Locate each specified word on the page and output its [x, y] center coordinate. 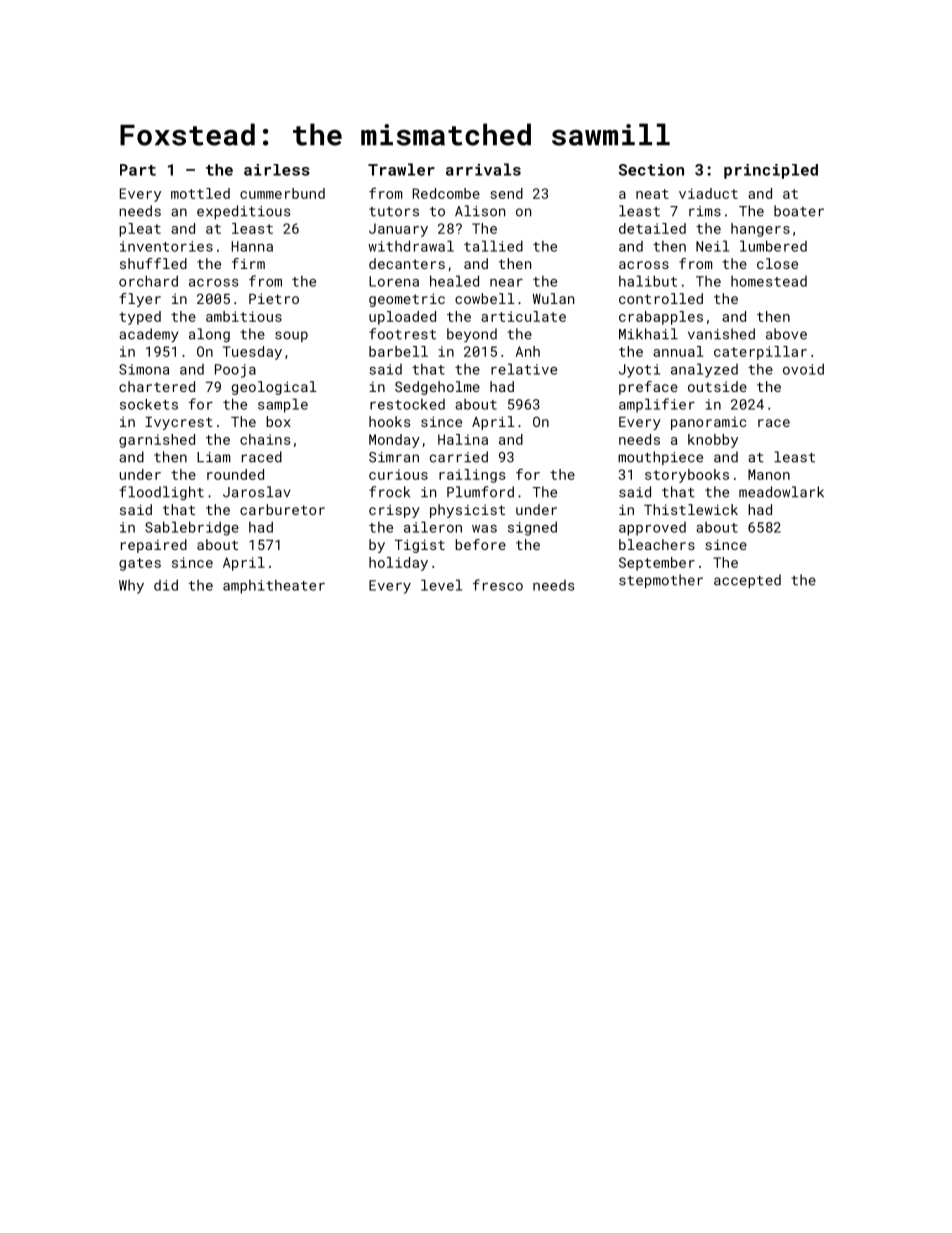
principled [771, 171]
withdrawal [411, 246]
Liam [213, 457]
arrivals [483, 169]
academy [148, 335]
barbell [398, 351]
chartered [157, 386]
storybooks [687, 476]
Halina [463, 439]
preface [648, 388]
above [786, 334]
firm [248, 263]
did [166, 585]
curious [398, 474]
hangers [760, 230]
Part [138, 170]
